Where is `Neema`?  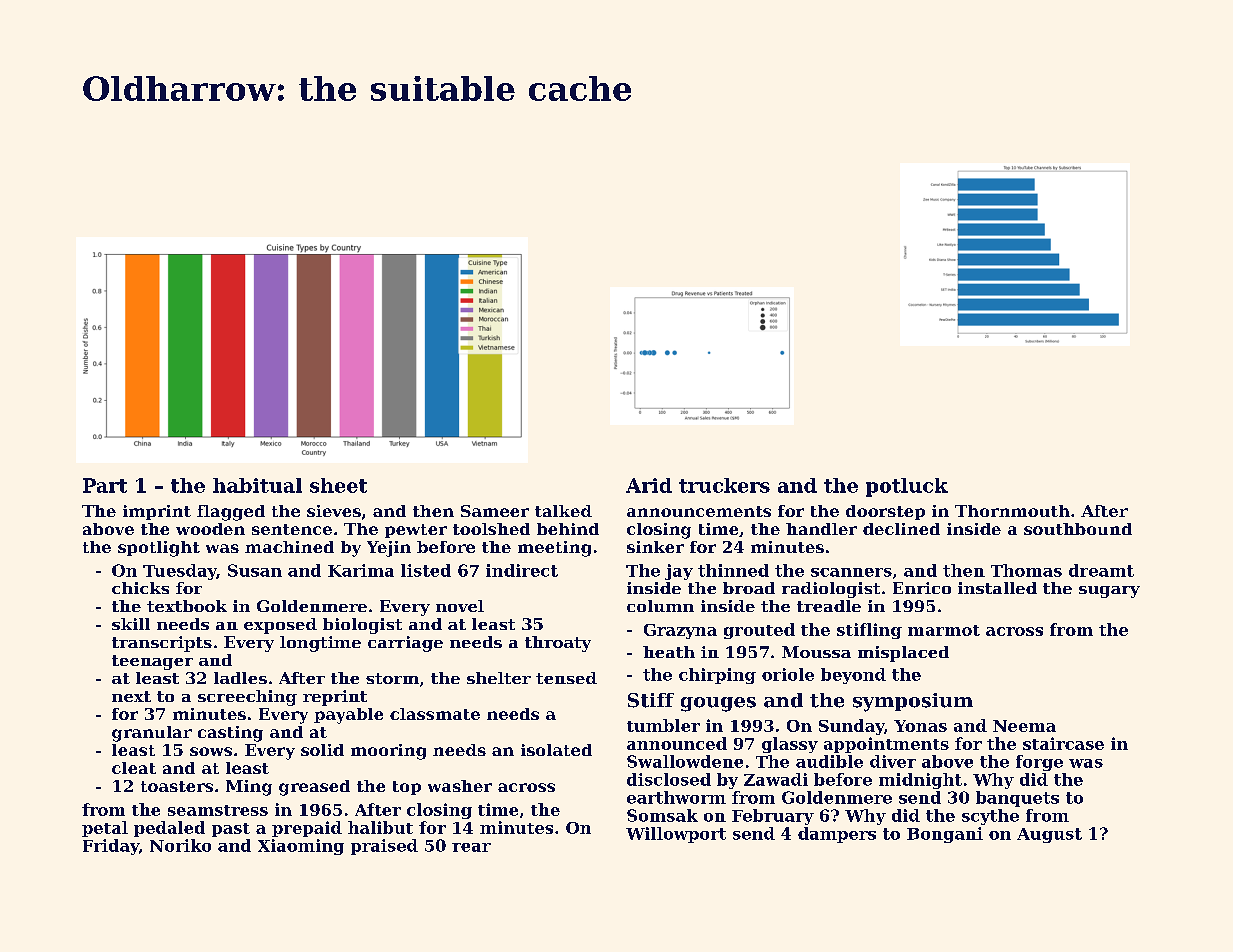 Neema is located at coordinates (1024, 726).
